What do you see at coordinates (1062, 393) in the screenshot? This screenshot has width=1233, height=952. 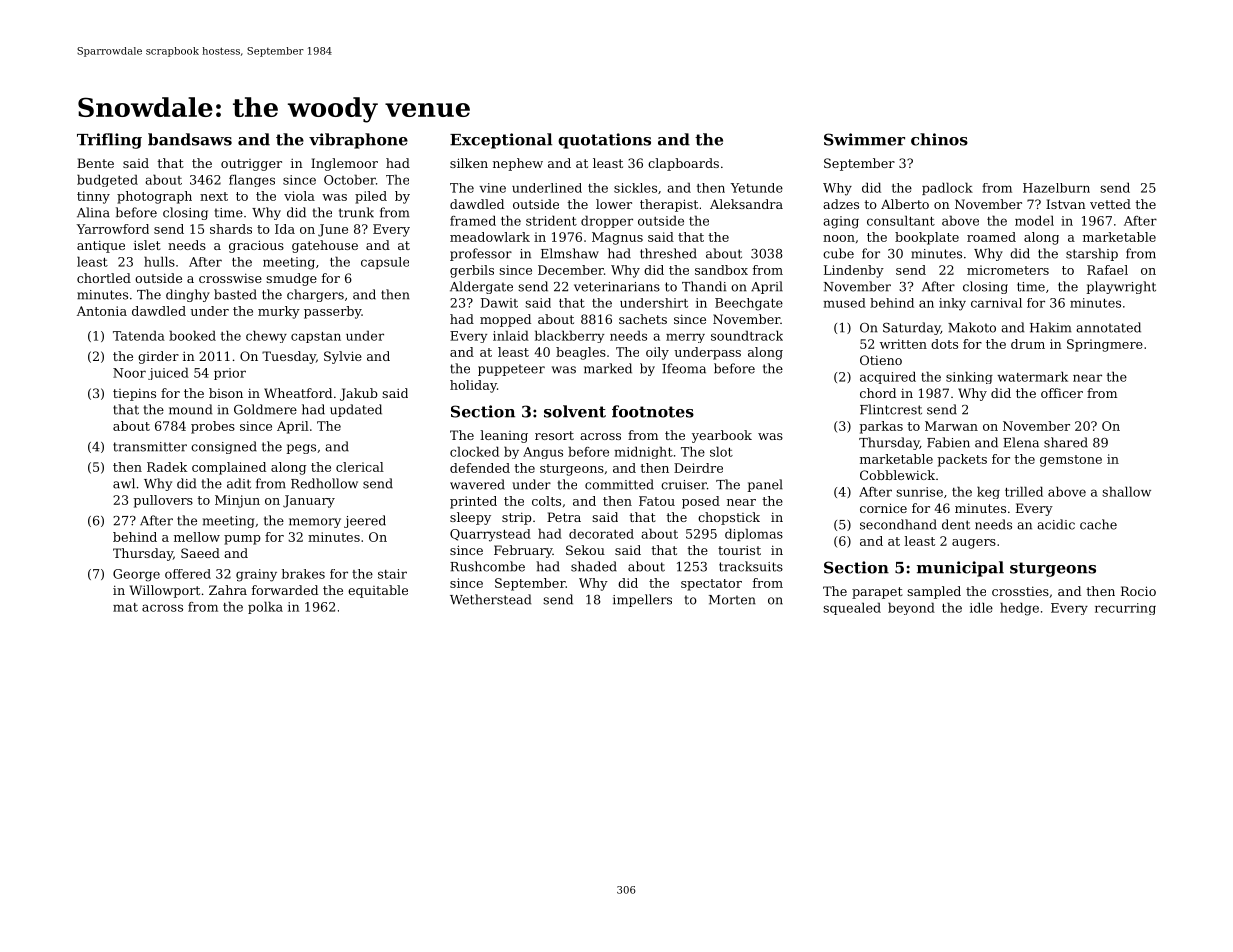 I see `officer` at bounding box center [1062, 393].
